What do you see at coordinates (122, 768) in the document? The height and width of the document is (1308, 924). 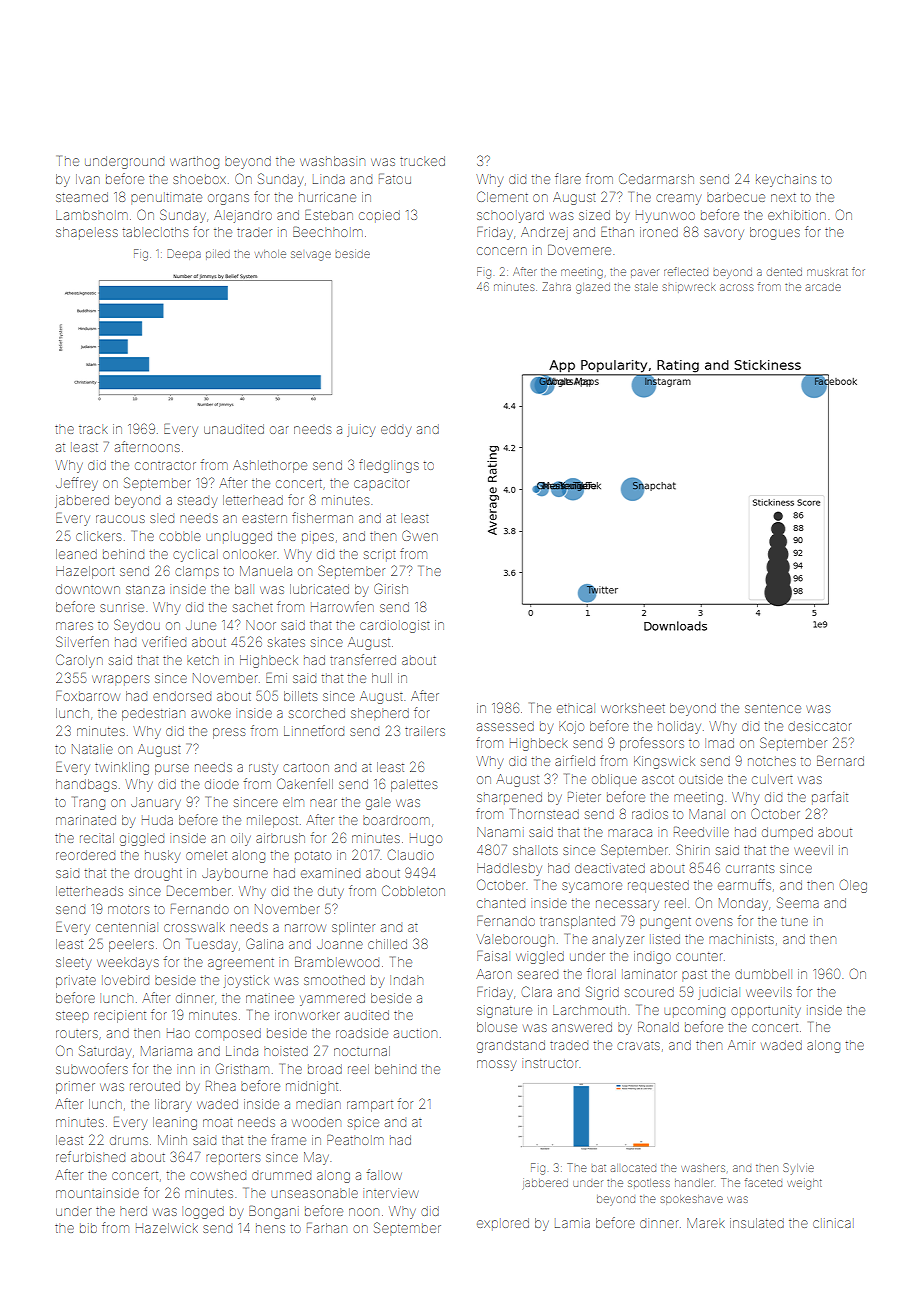 I see `twinkling` at bounding box center [122, 768].
